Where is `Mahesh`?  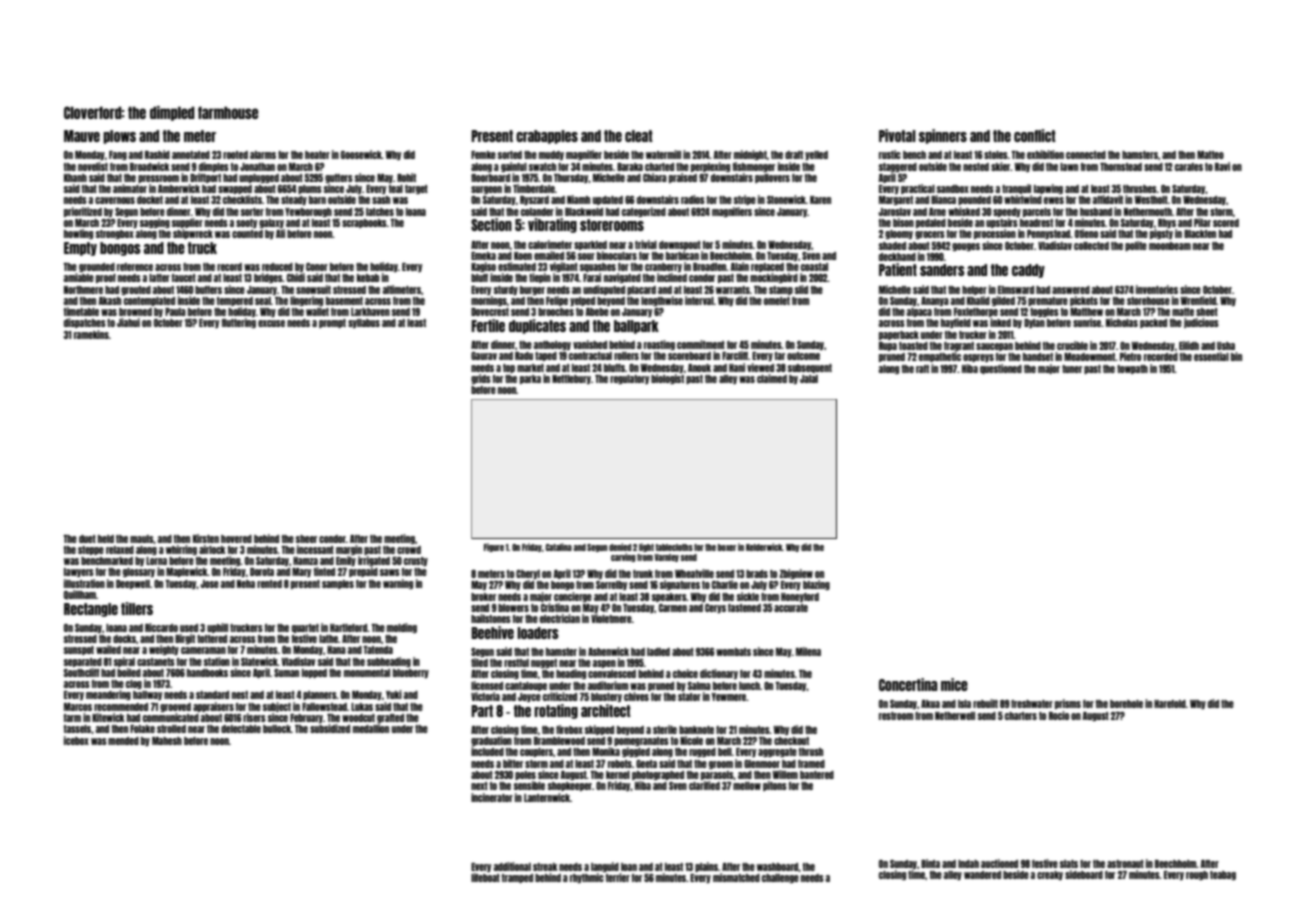
Mahesh is located at coordinates (167, 741).
